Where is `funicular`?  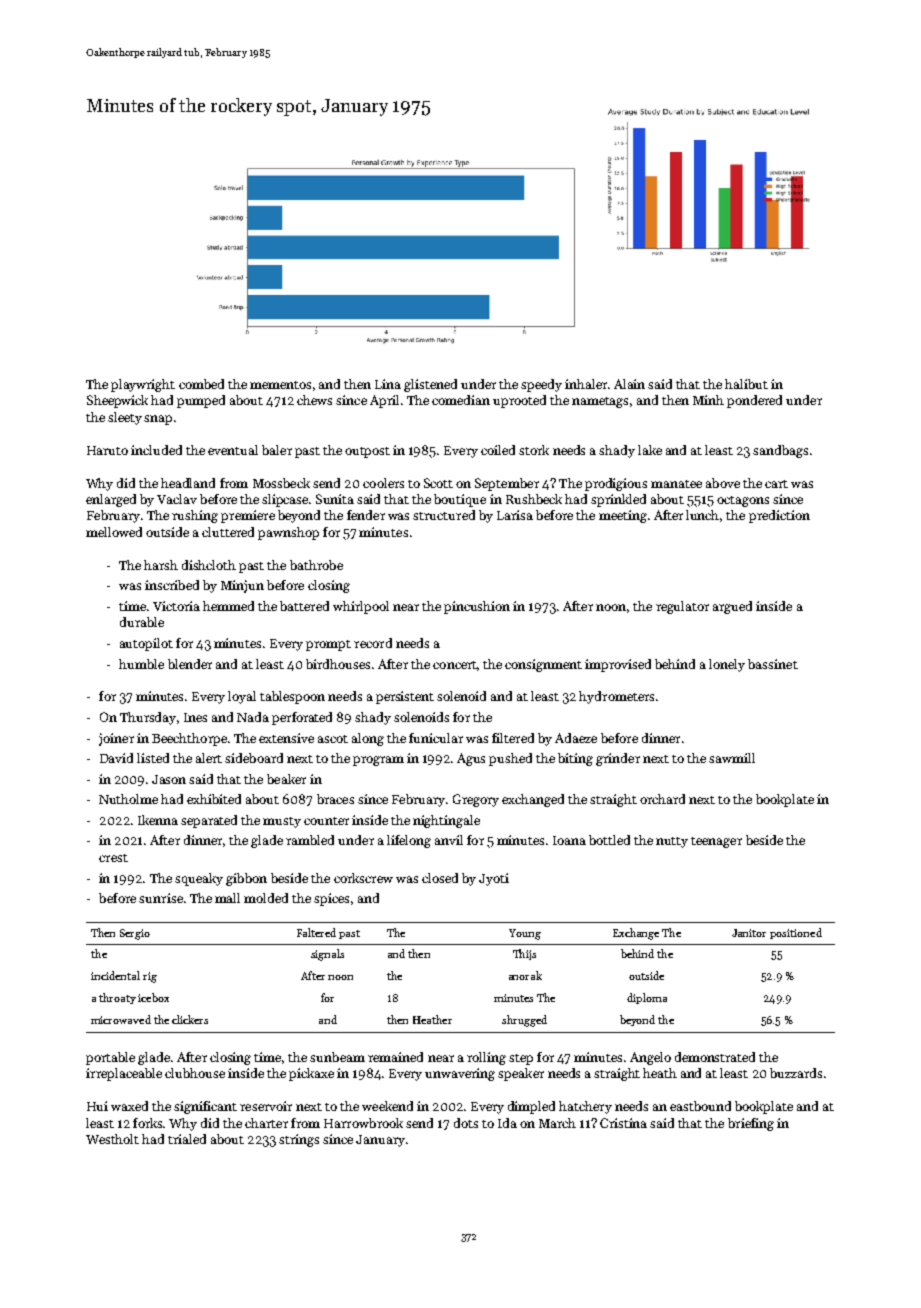 funicular is located at coordinates (436, 738).
